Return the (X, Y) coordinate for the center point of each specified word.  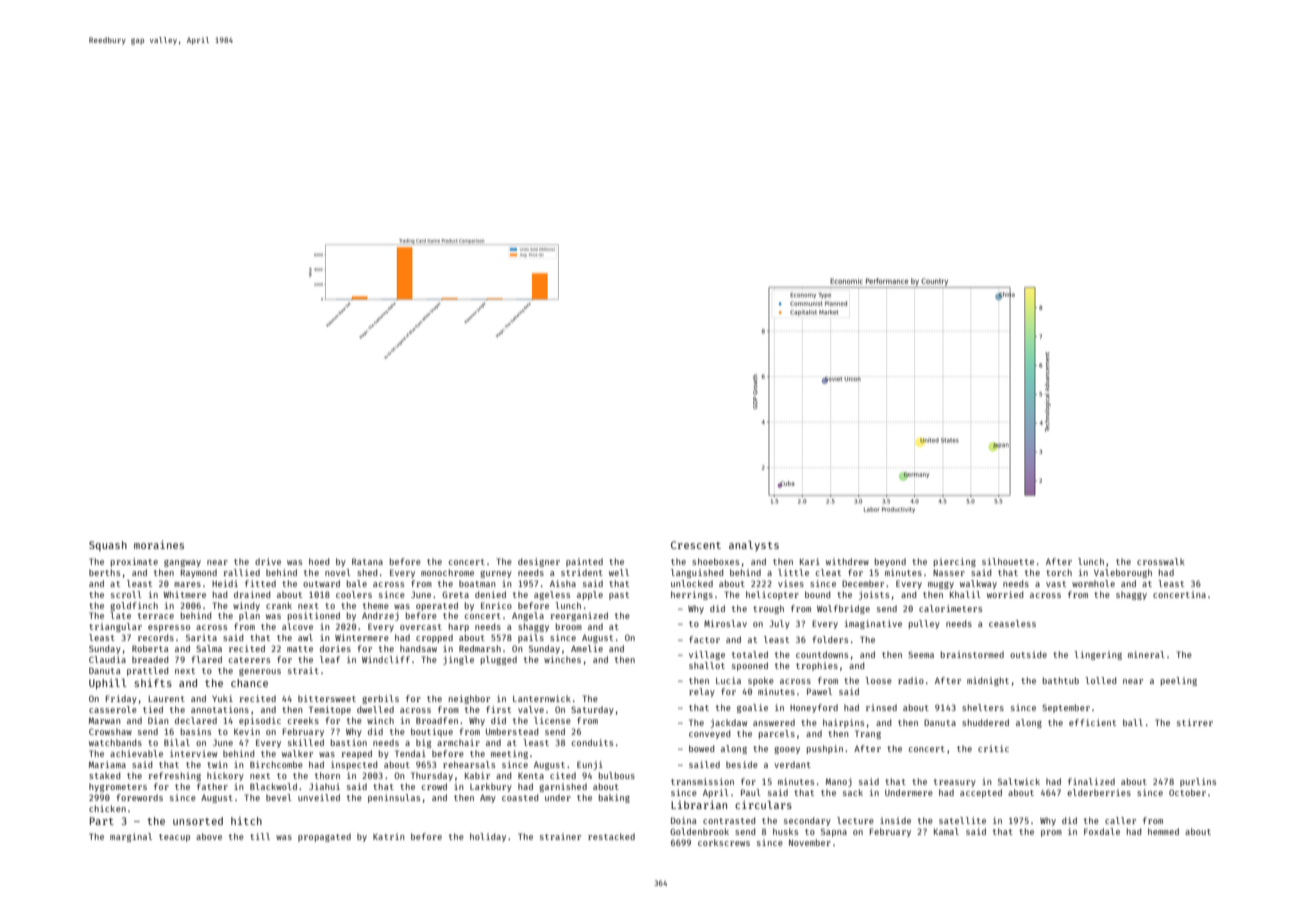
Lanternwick (542, 698)
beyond (890, 562)
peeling (1179, 681)
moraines (159, 544)
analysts (754, 546)
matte (300, 649)
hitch (246, 821)
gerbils (380, 699)
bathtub (1061, 680)
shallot (707, 665)
